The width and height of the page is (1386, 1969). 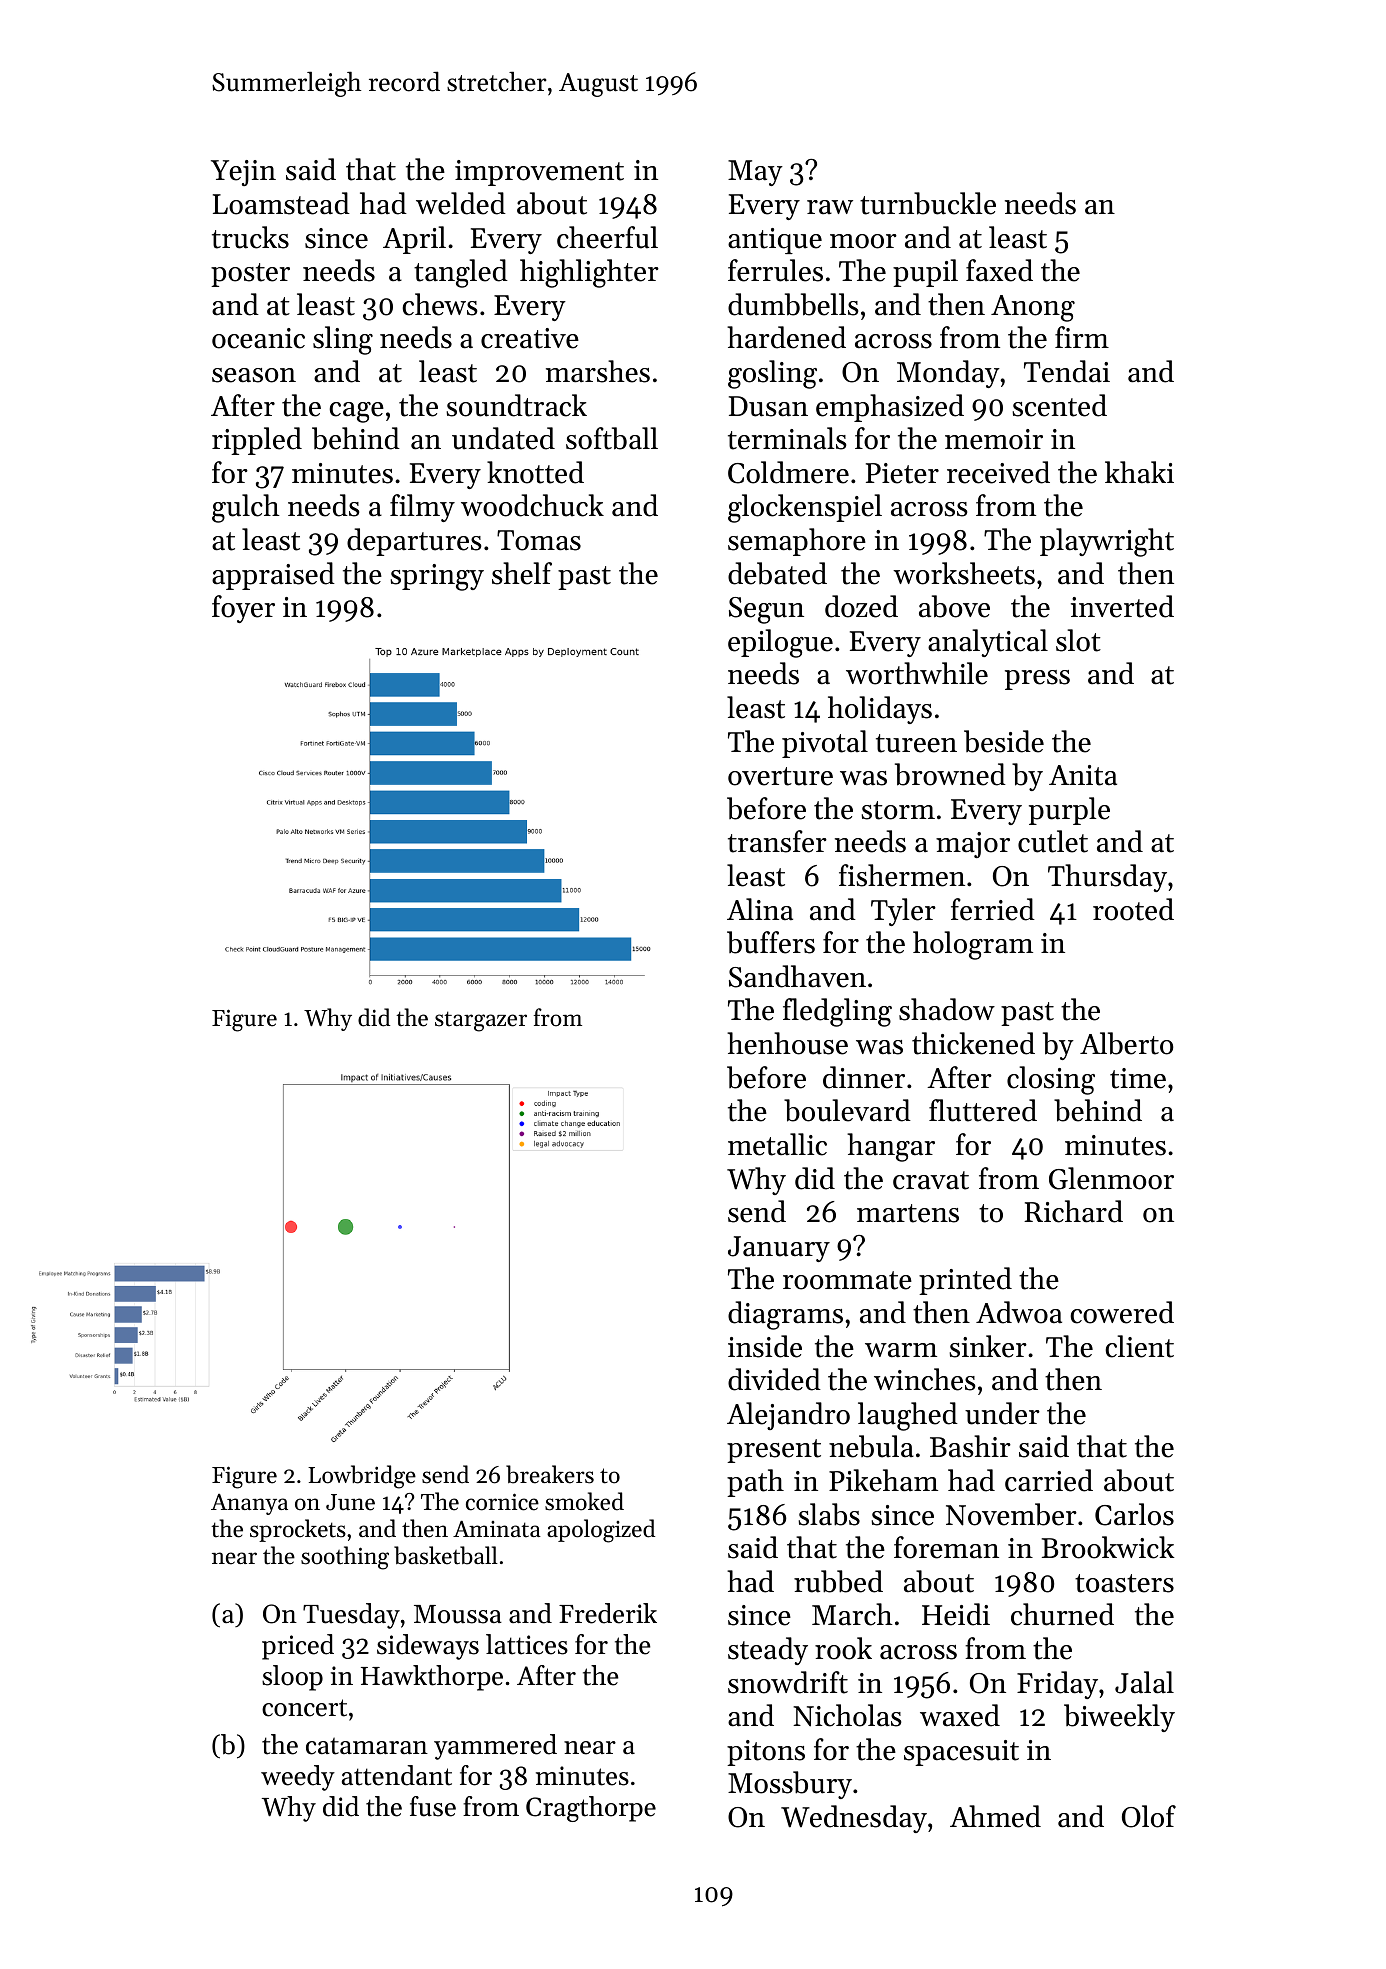 What do you see at coordinates (928, 203) in the page?
I see `turnbuckle` at bounding box center [928, 203].
